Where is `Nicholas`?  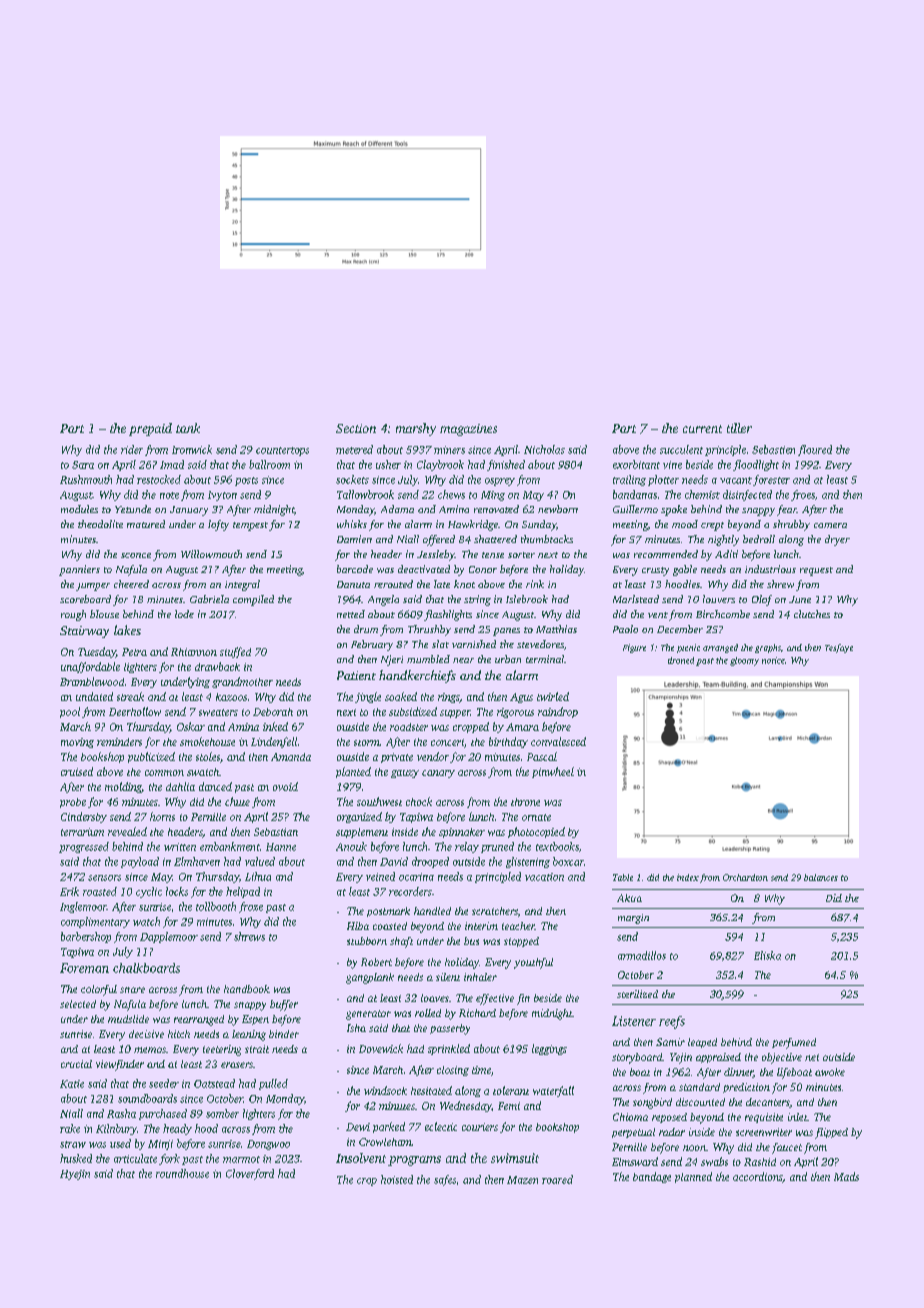
Nicholas is located at coordinates (544, 449).
